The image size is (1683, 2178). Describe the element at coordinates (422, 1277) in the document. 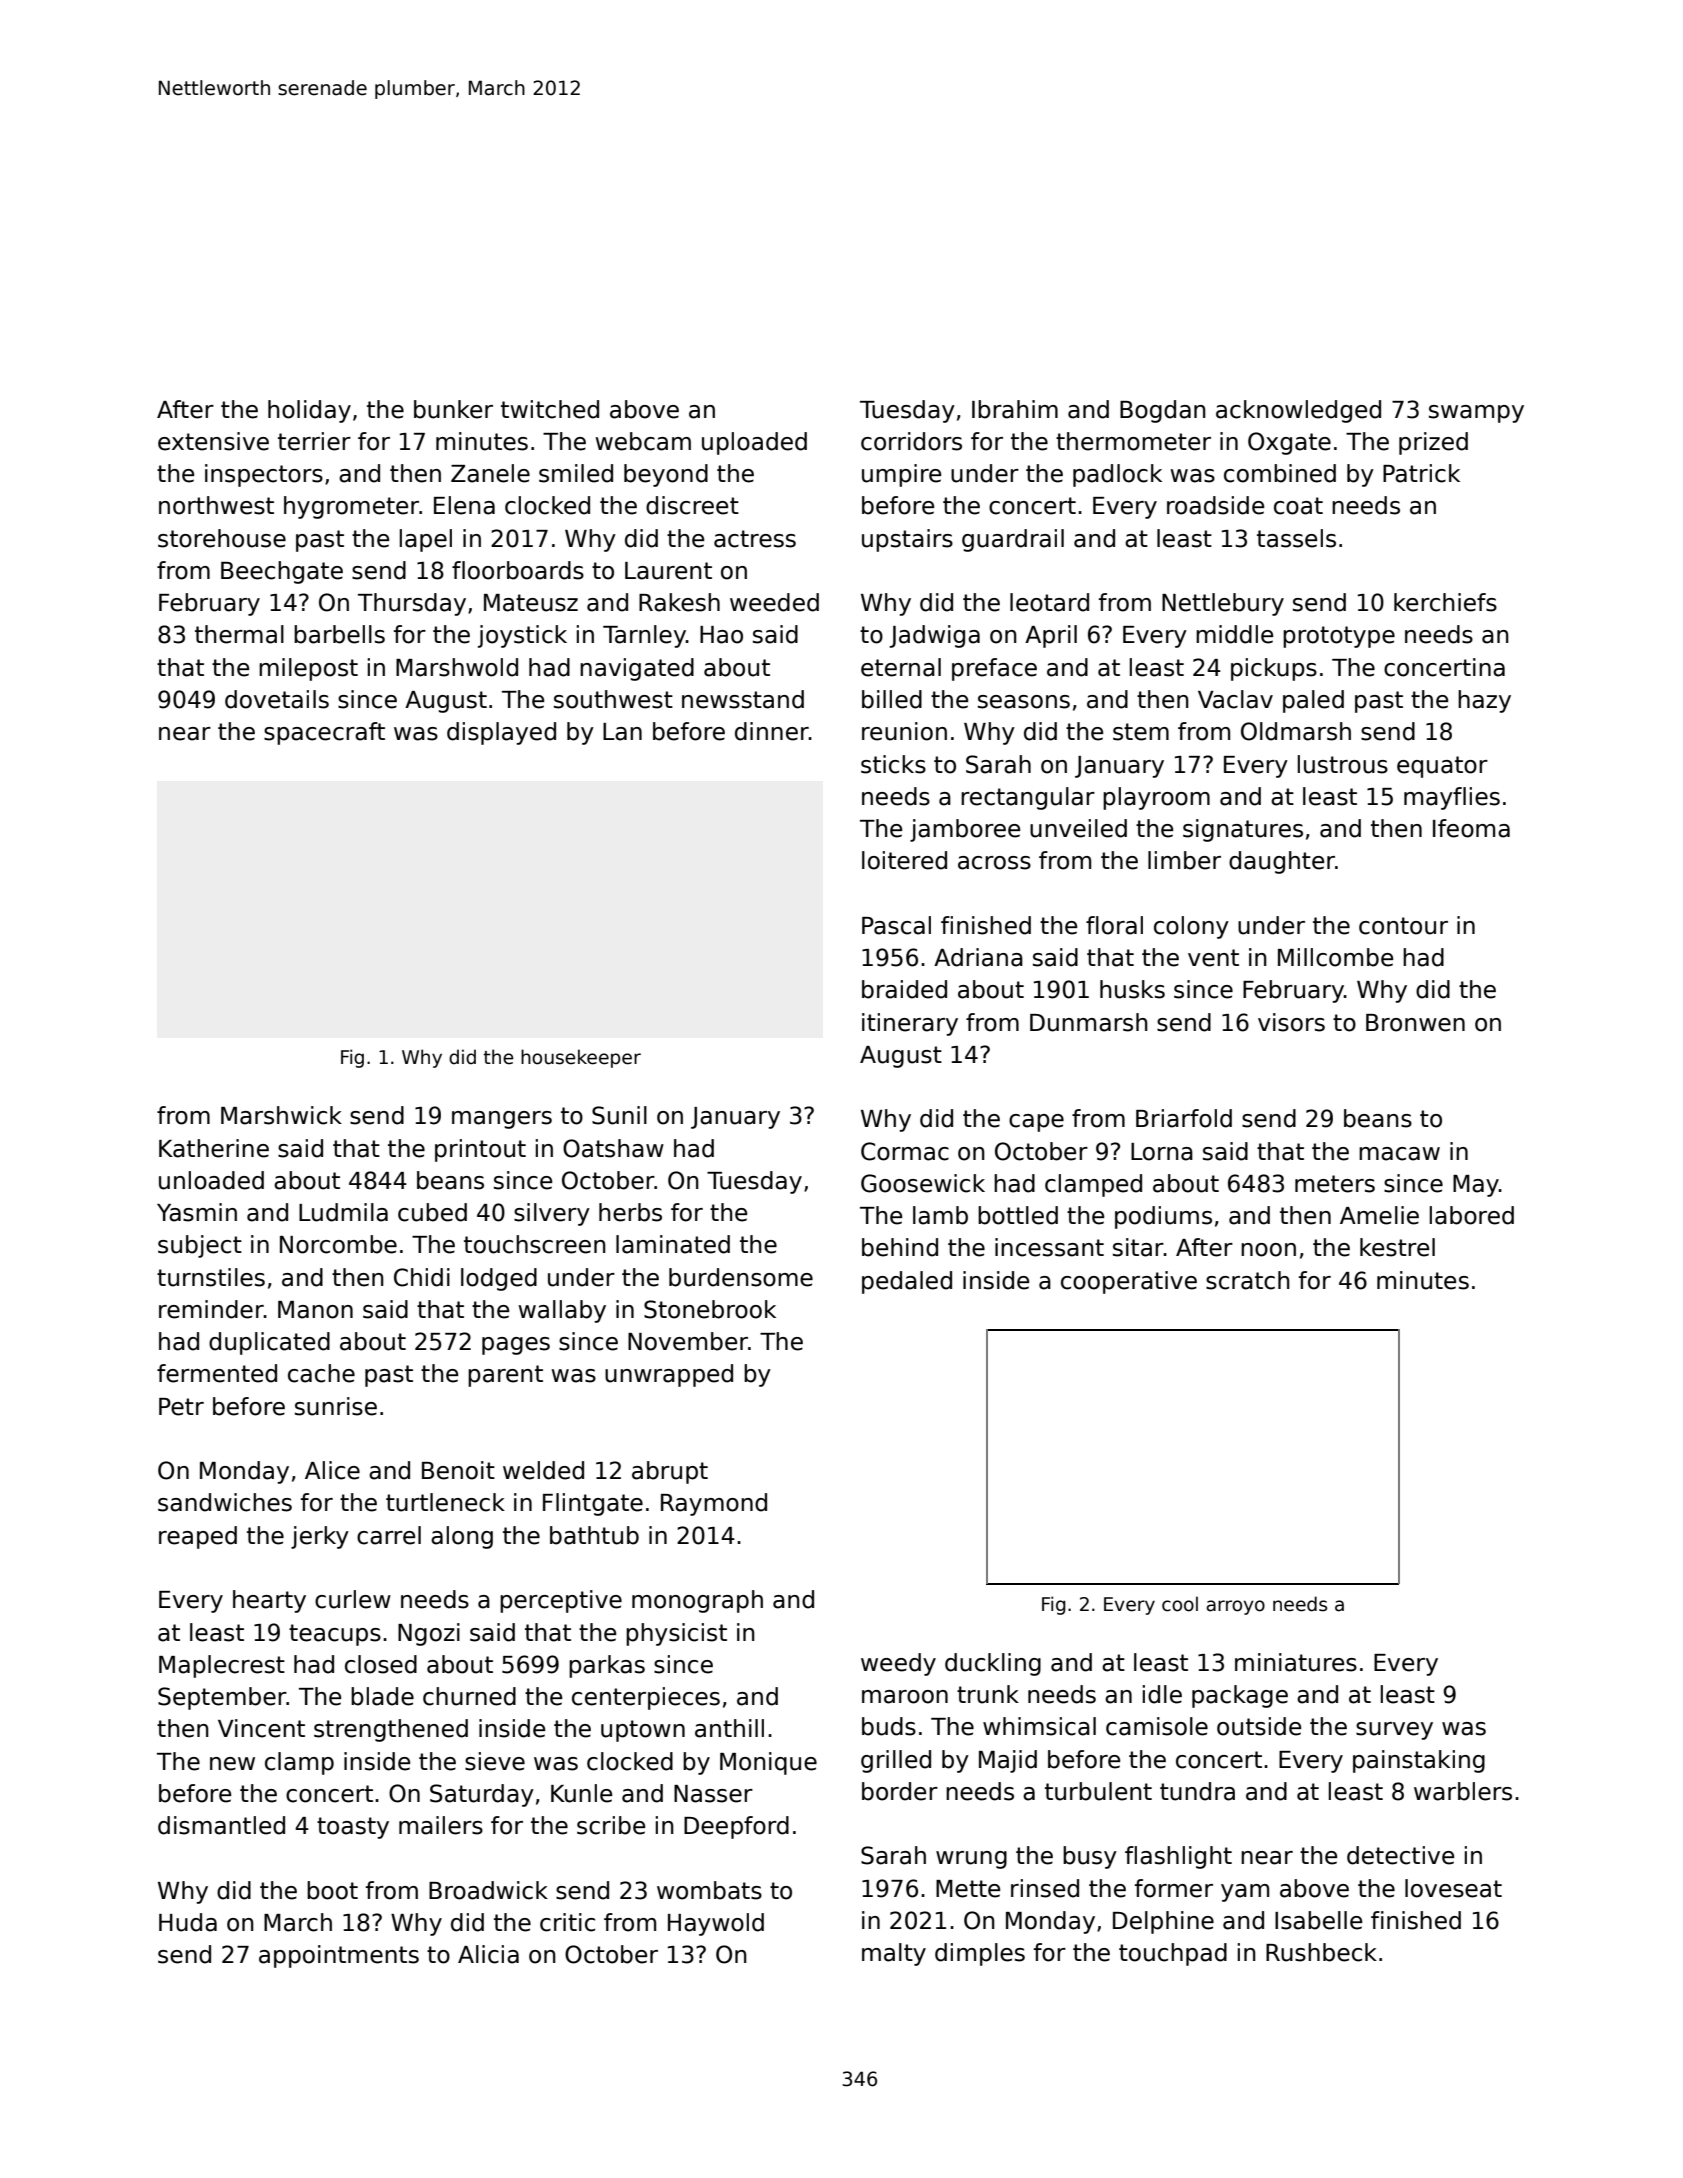

I see `Chidi` at that location.
